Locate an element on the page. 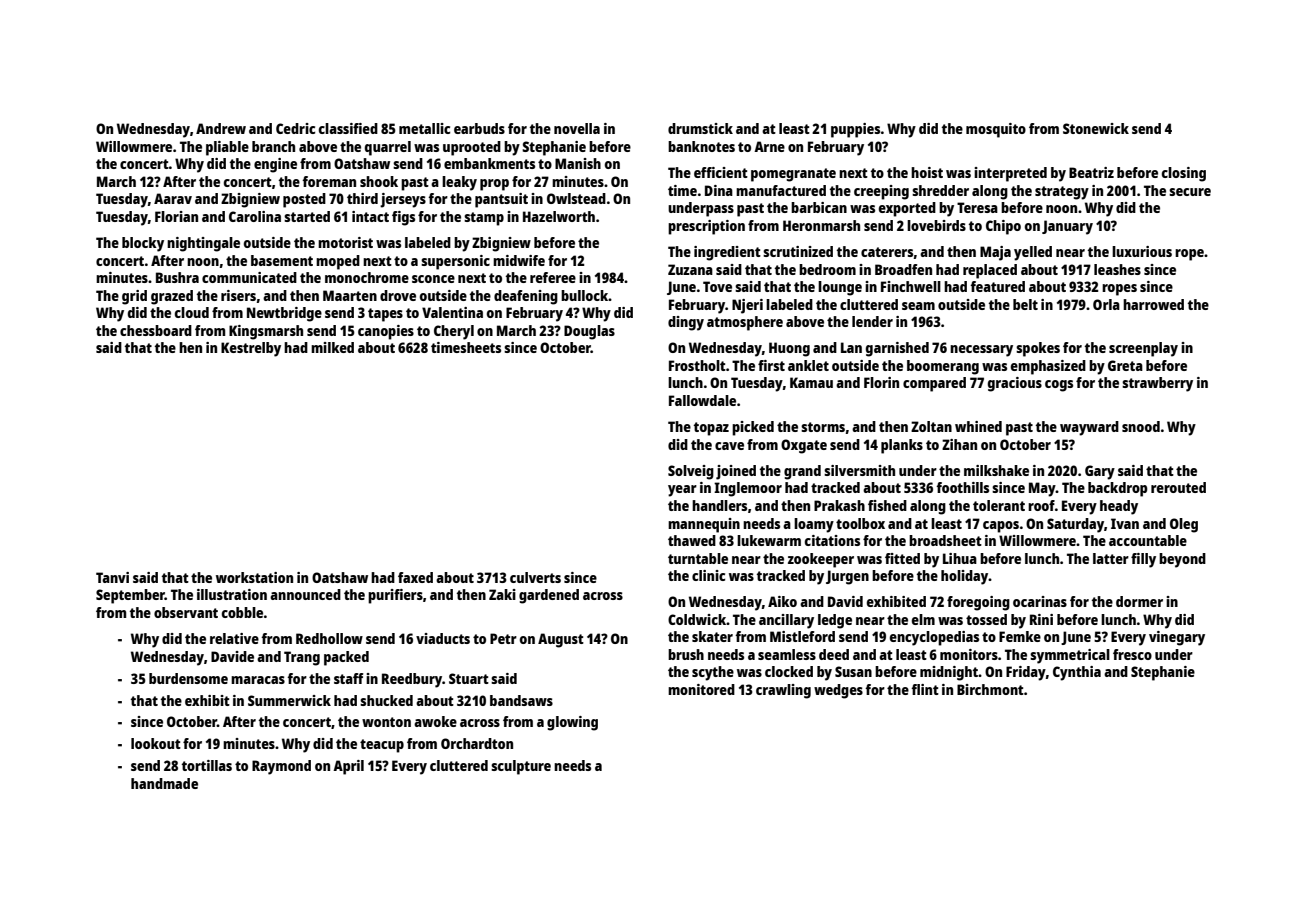 The image size is (1308, 924). monochrome is located at coordinates (367, 277).
